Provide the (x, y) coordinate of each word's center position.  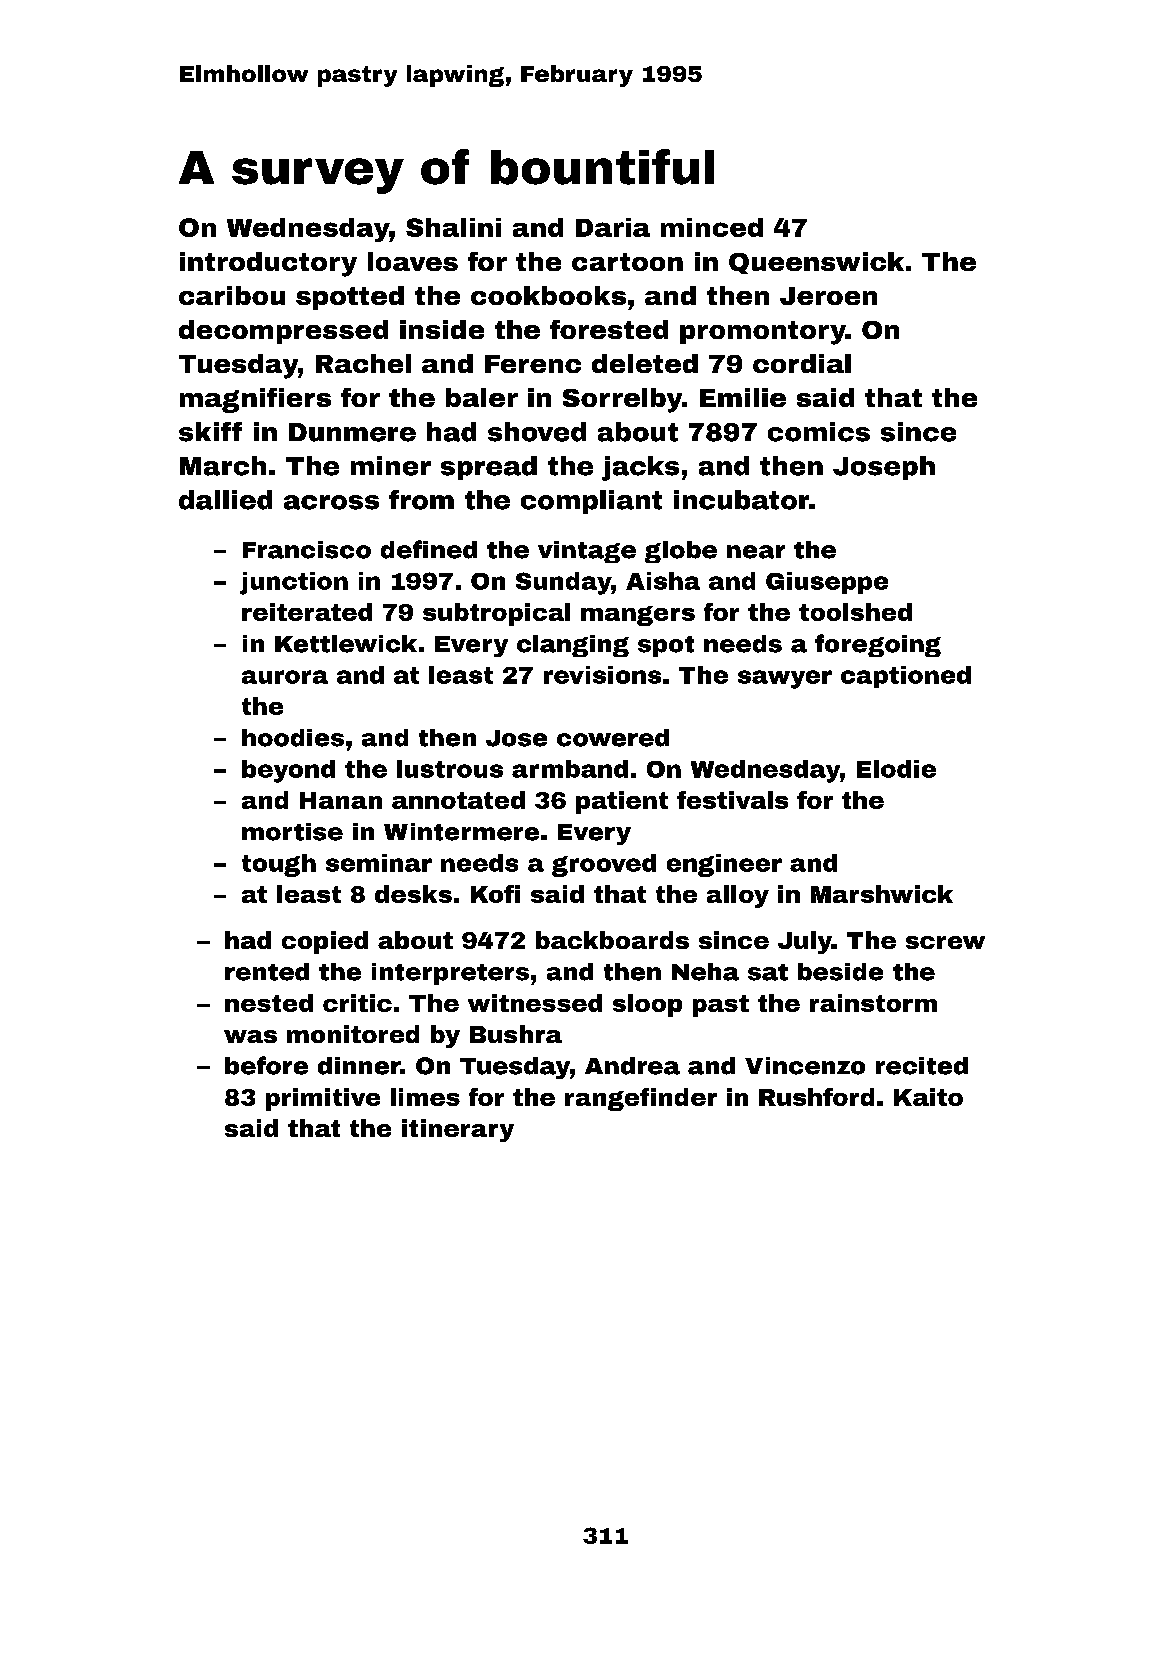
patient (622, 802)
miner (391, 466)
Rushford (816, 1097)
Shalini (453, 227)
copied (325, 942)
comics (819, 432)
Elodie (896, 769)
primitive (323, 1099)
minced (712, 227)
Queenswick (816, 263)
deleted (645, 363)
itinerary (458, 1130)
